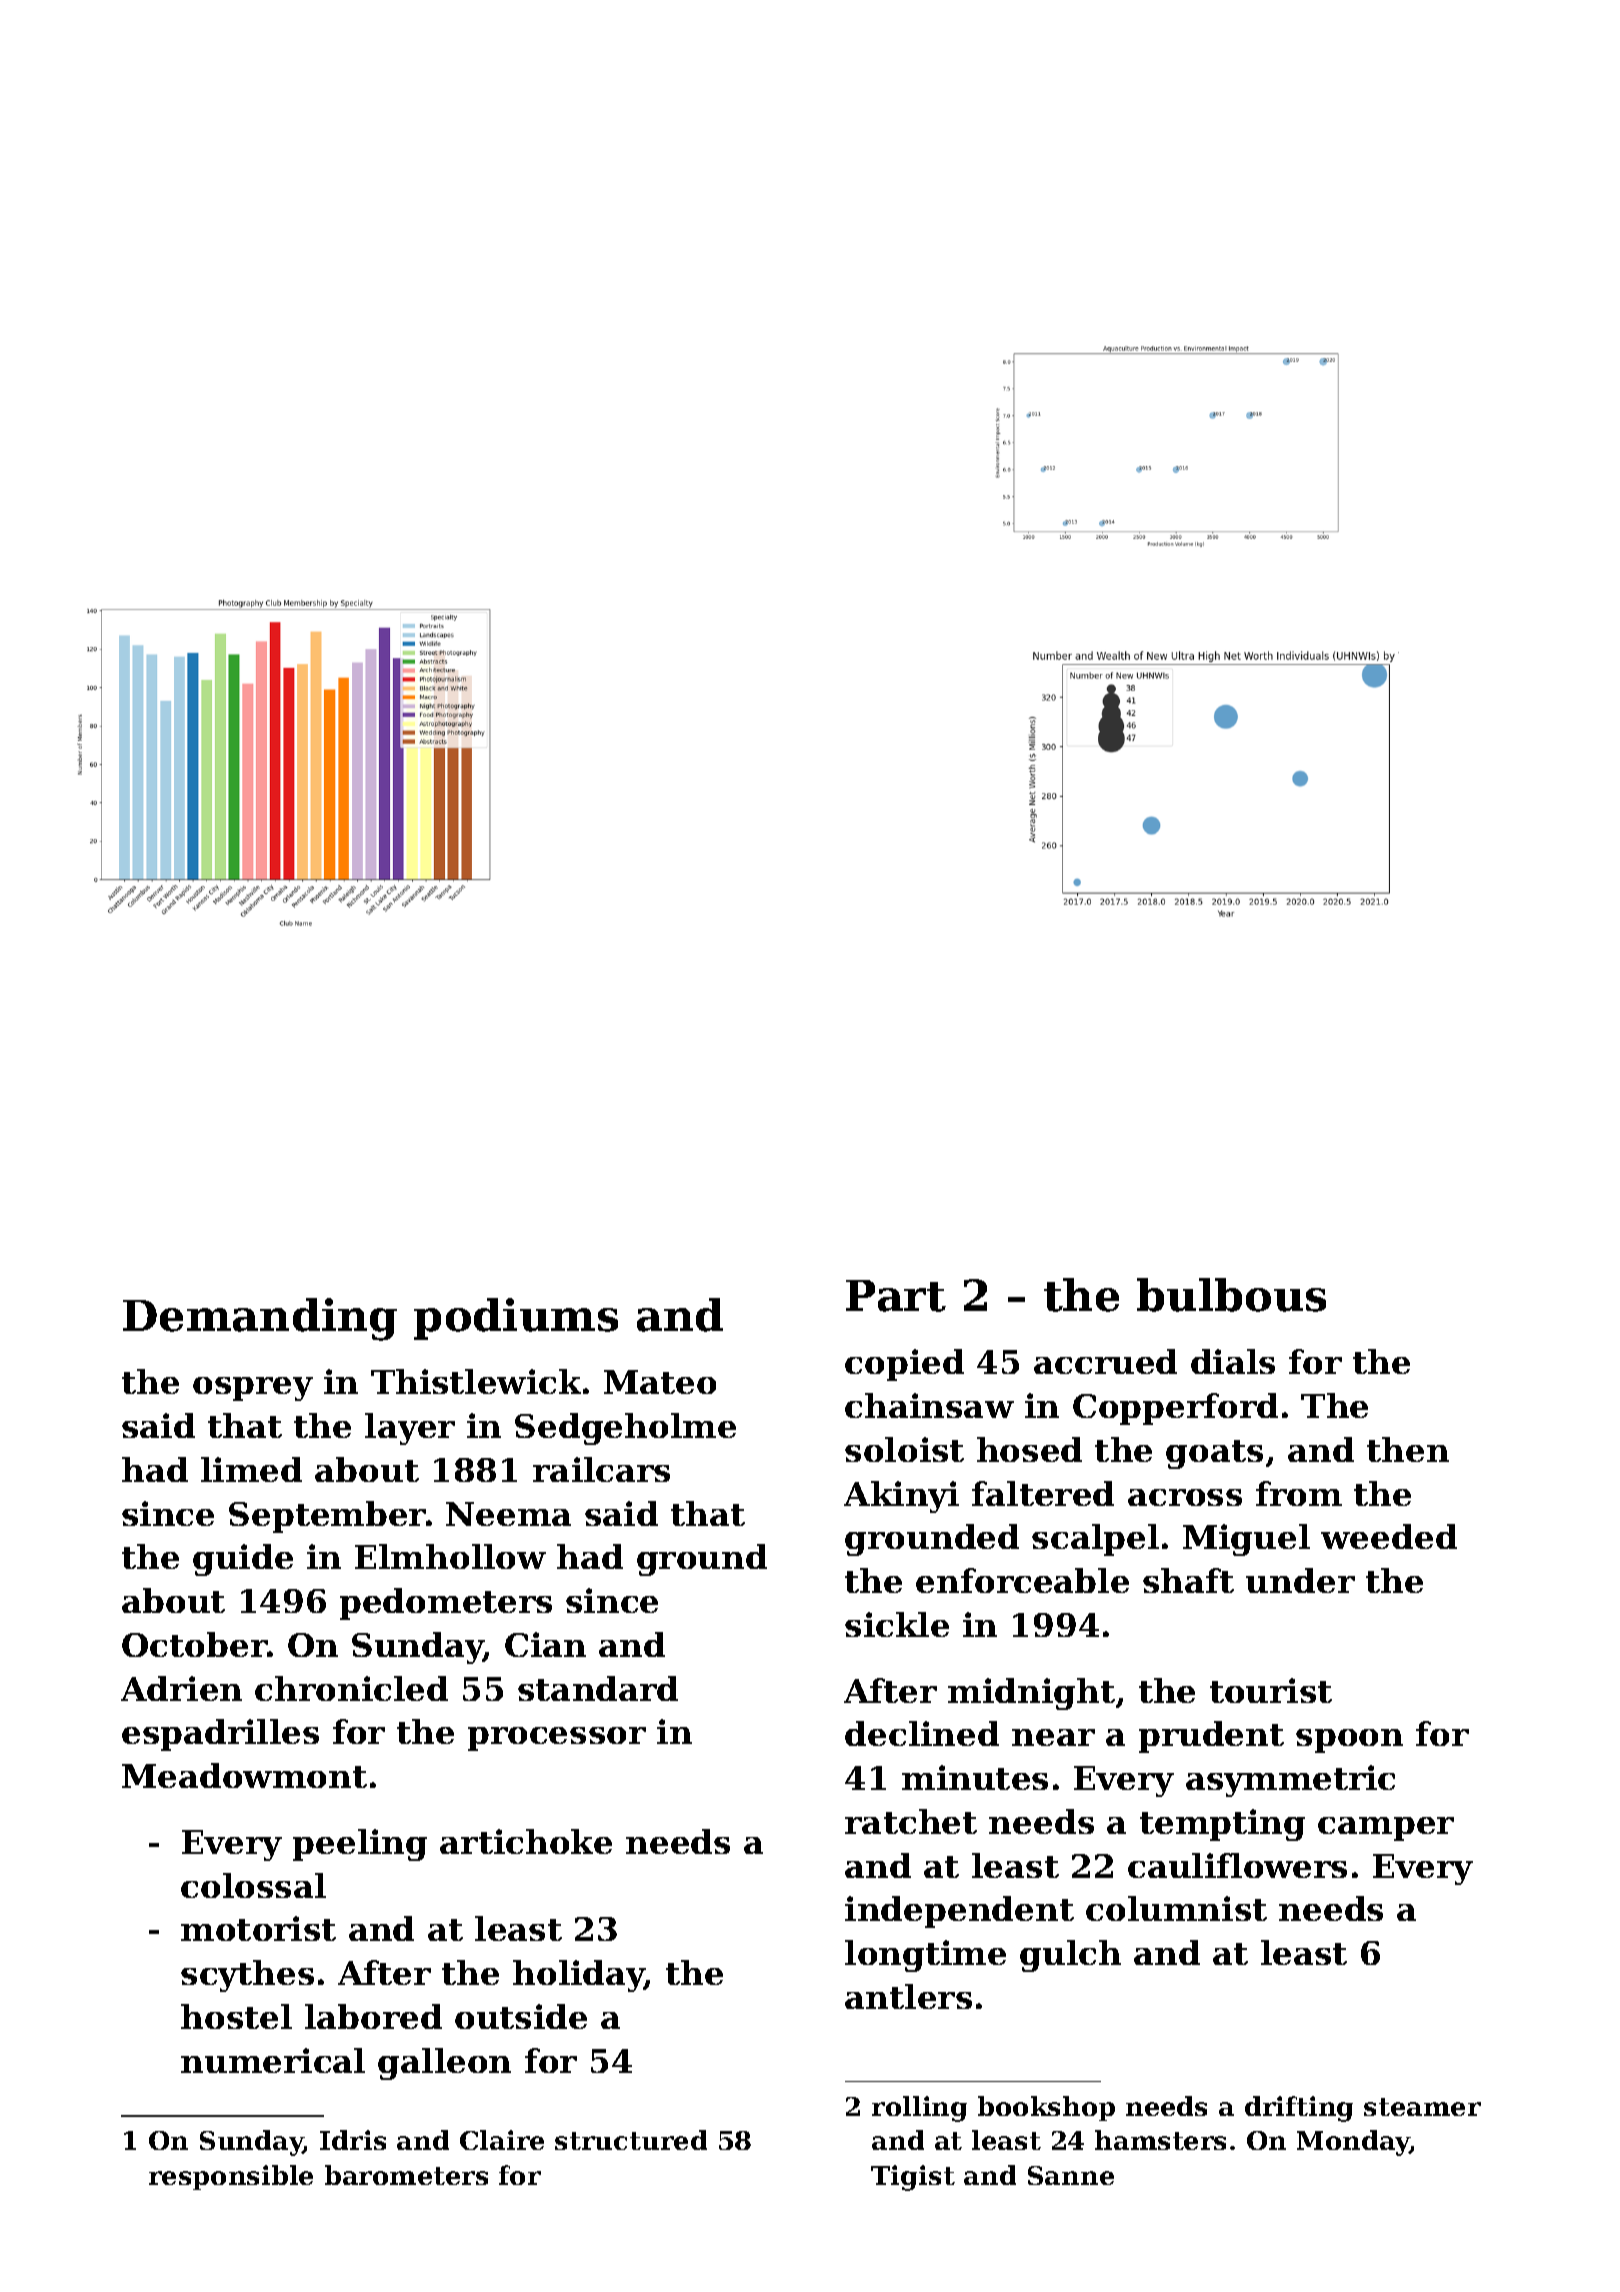 This screenshot has height=2292, width=1620. What do you see at coordinates (897, 1624) in the screenshot?
I see `sickle` at bounding box center [897, 1624].
